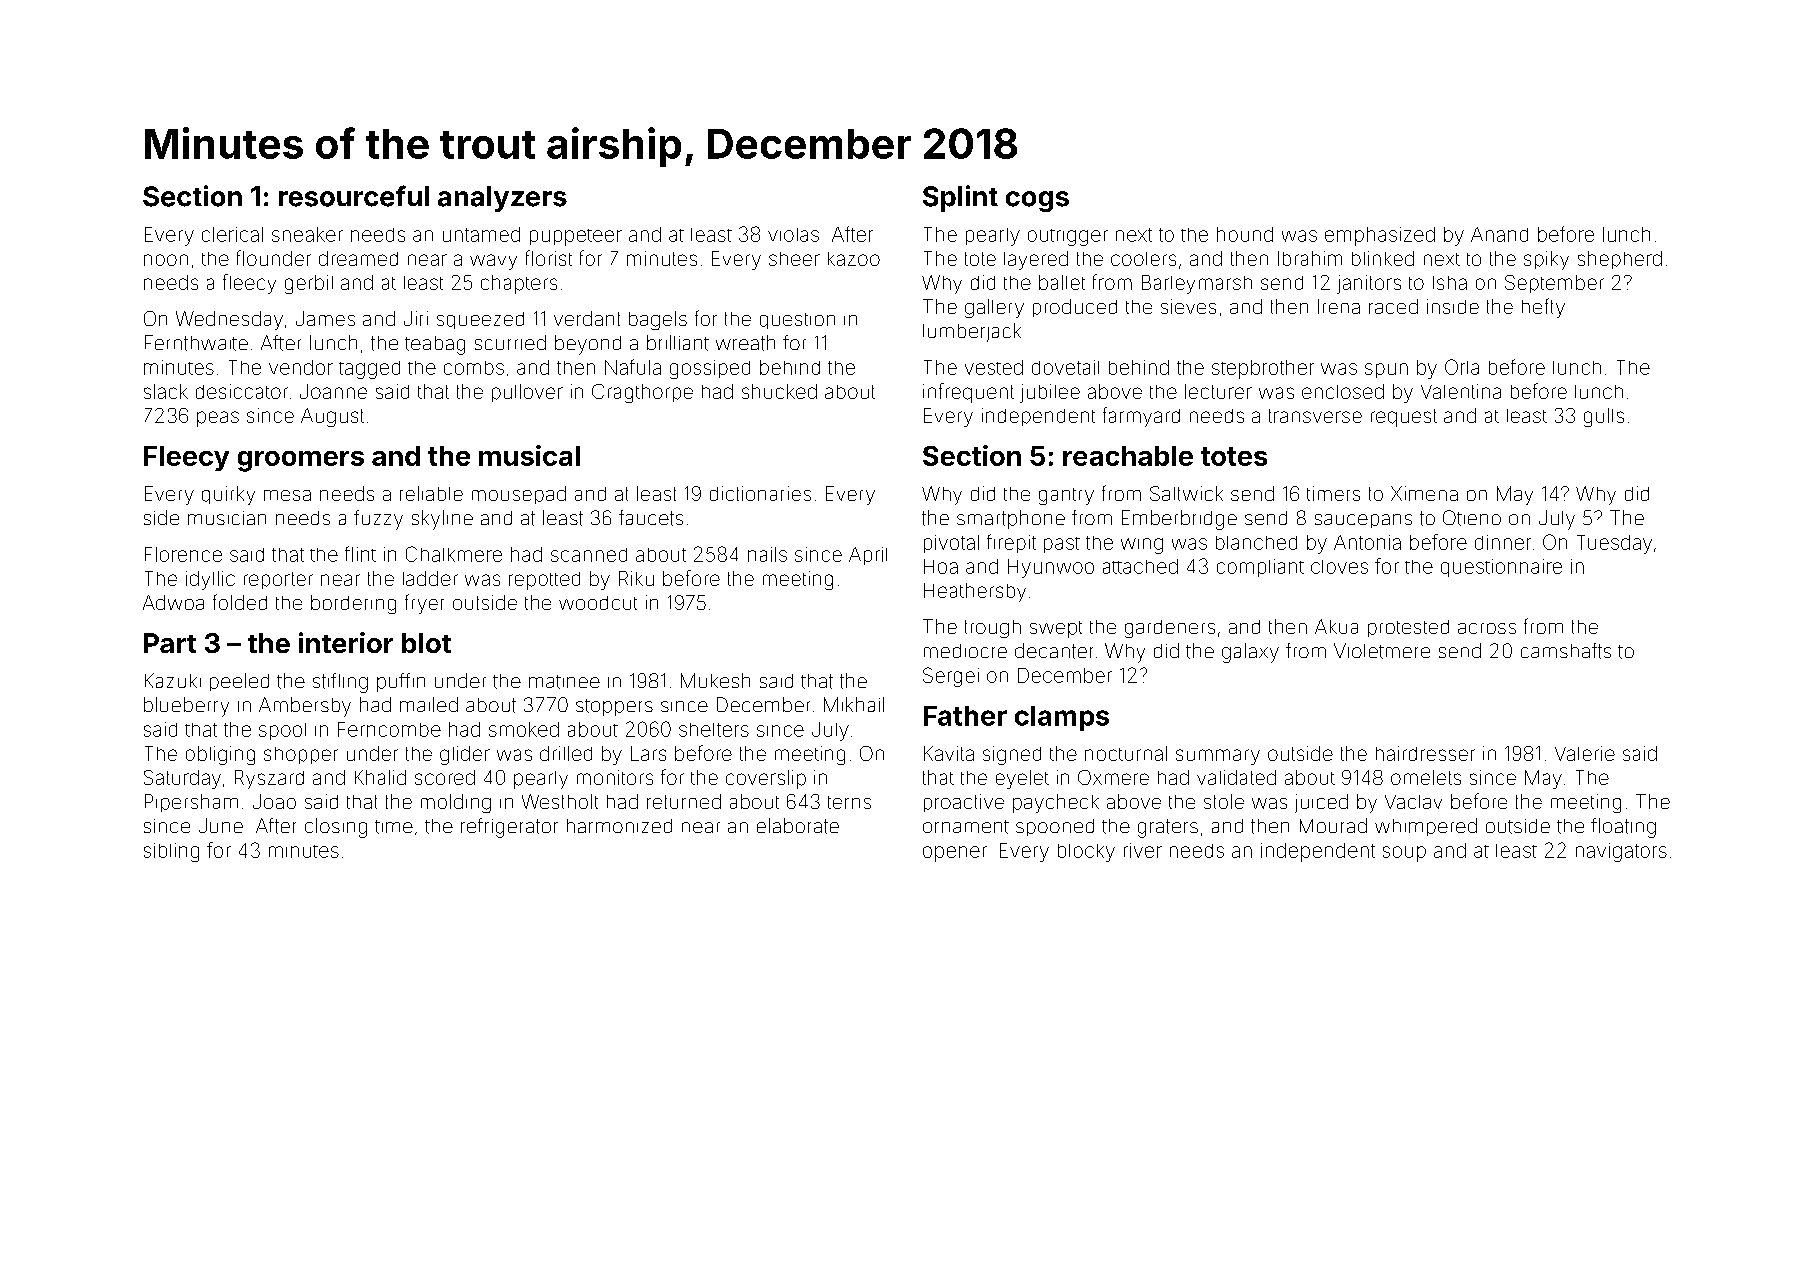  What do you see at coordinates (965, 716) in the document?
I see `Father` at bounding box center [965, 716].
